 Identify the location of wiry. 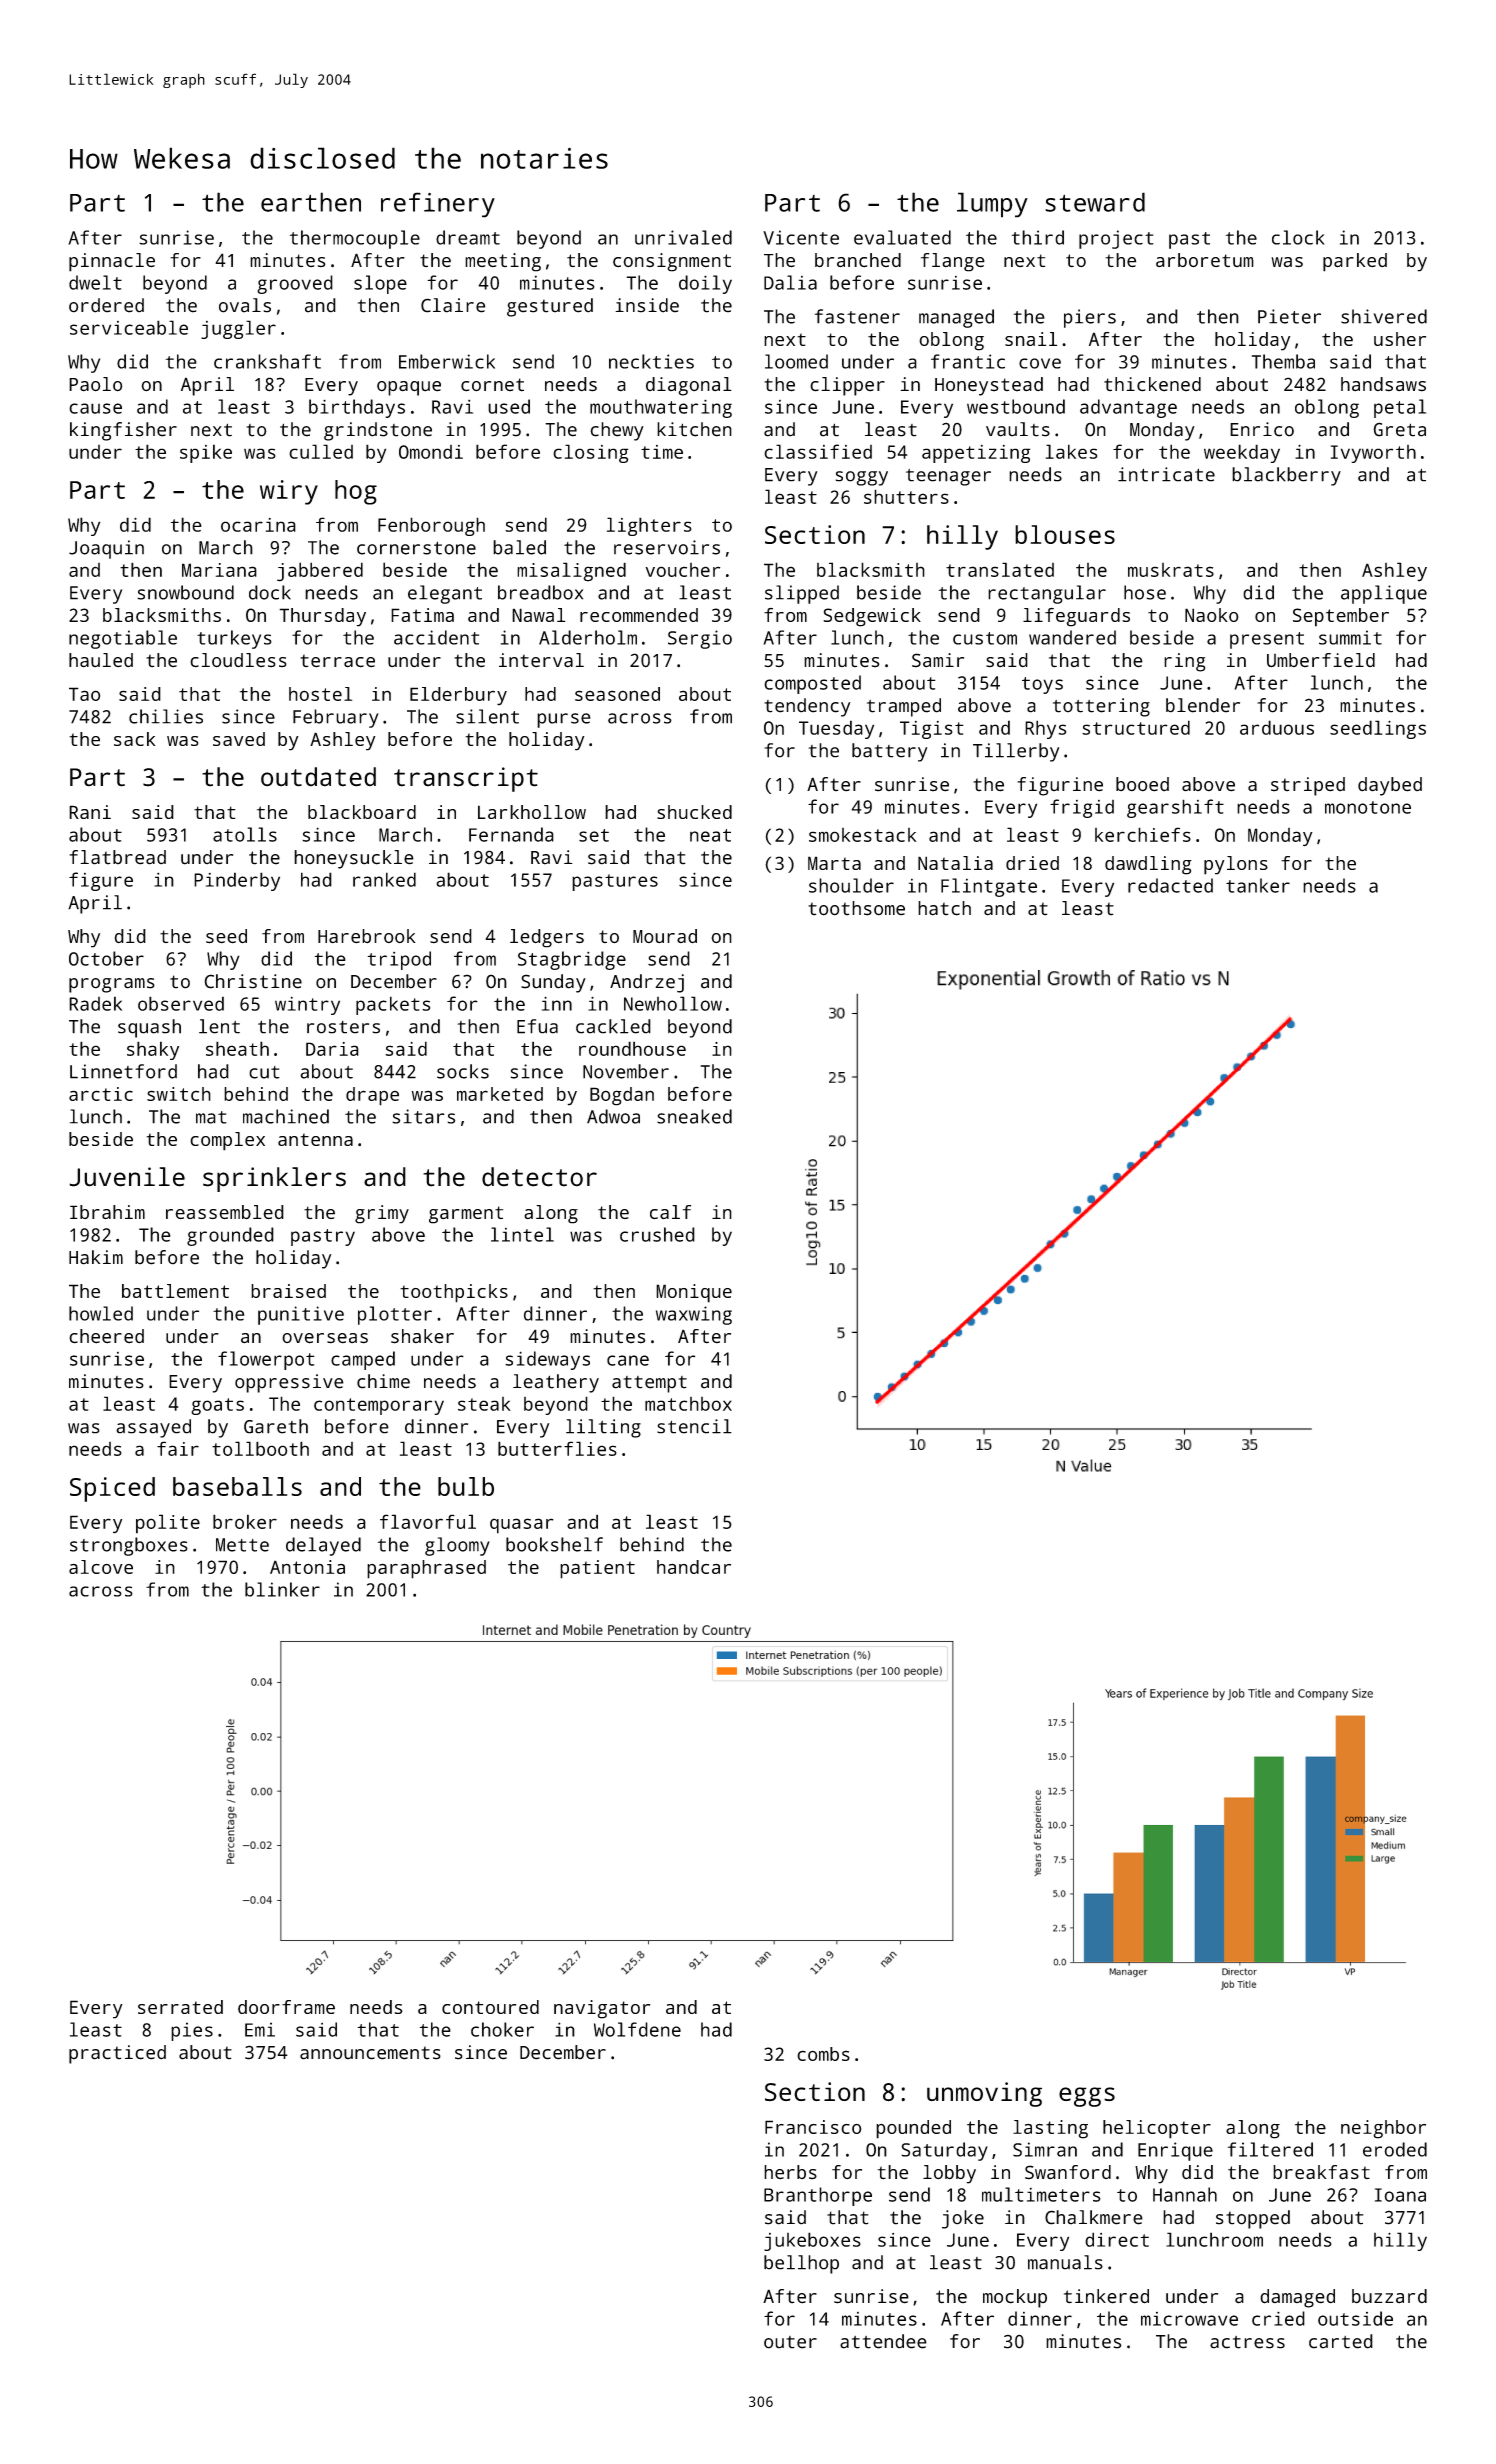
(289, 492).
